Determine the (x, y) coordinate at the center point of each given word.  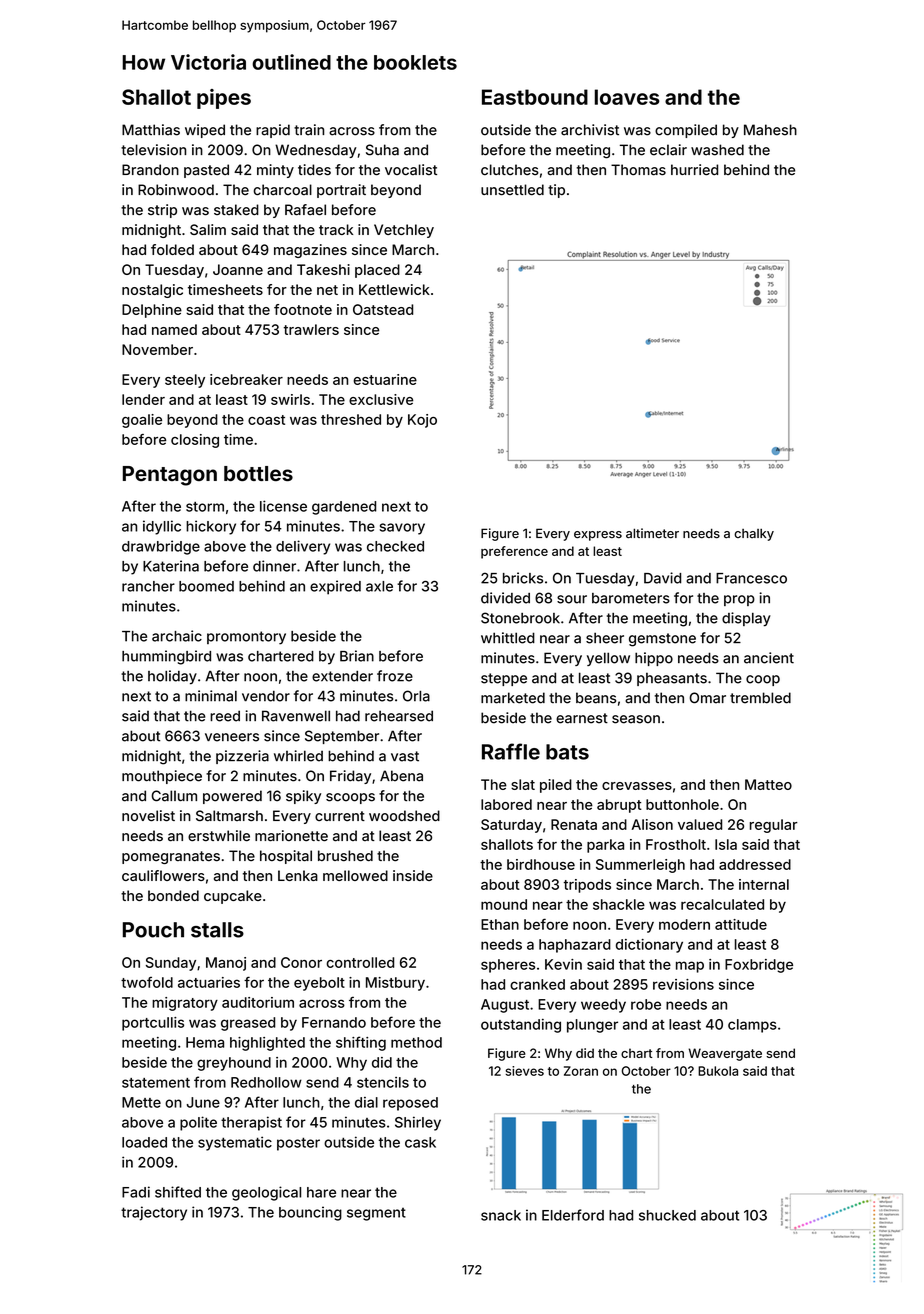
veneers (232, 737)
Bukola (718, 1071)
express (598, 536)
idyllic (162, 527)
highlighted (267, 1044)
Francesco (751, 578)
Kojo (422, 421)
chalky (754, 535)
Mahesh (770, 130)
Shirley (418, 1123)
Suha (382, 150)
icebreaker (246, 379)
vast (405, 756)
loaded (144, 1142)
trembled (760, 698)
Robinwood (176, 189)
